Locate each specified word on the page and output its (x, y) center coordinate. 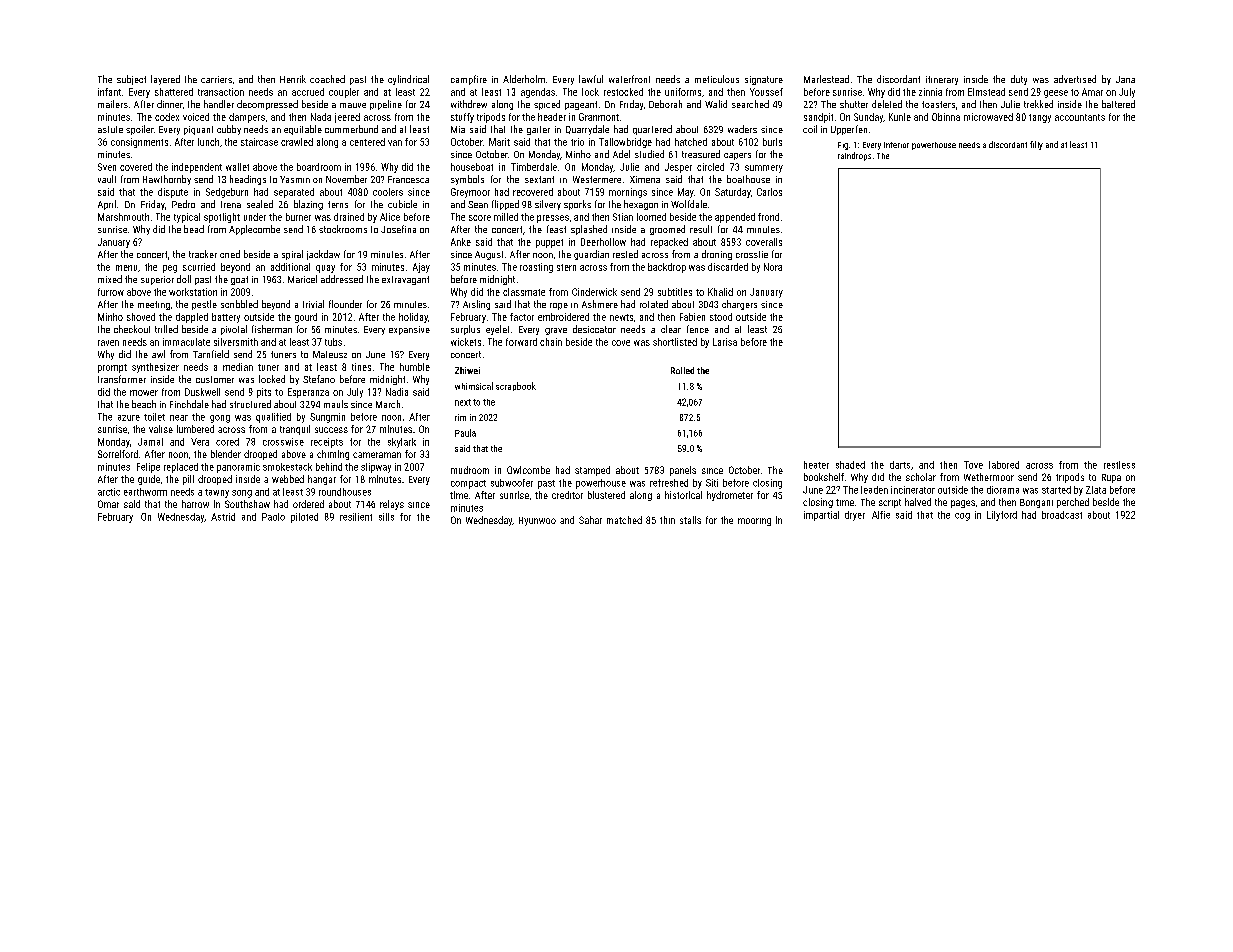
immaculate (186, 342)
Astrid (223, 517)
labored (1004, 465)
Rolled (682, 370)
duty (1019, 80)
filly (1036, 145)
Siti (712, 483)
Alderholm (524, 79)
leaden (874, 490)
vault (107, 179)
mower (144, 393)
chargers (739, 305)
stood (721, 317)
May (686, 193)
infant (109, 92)
